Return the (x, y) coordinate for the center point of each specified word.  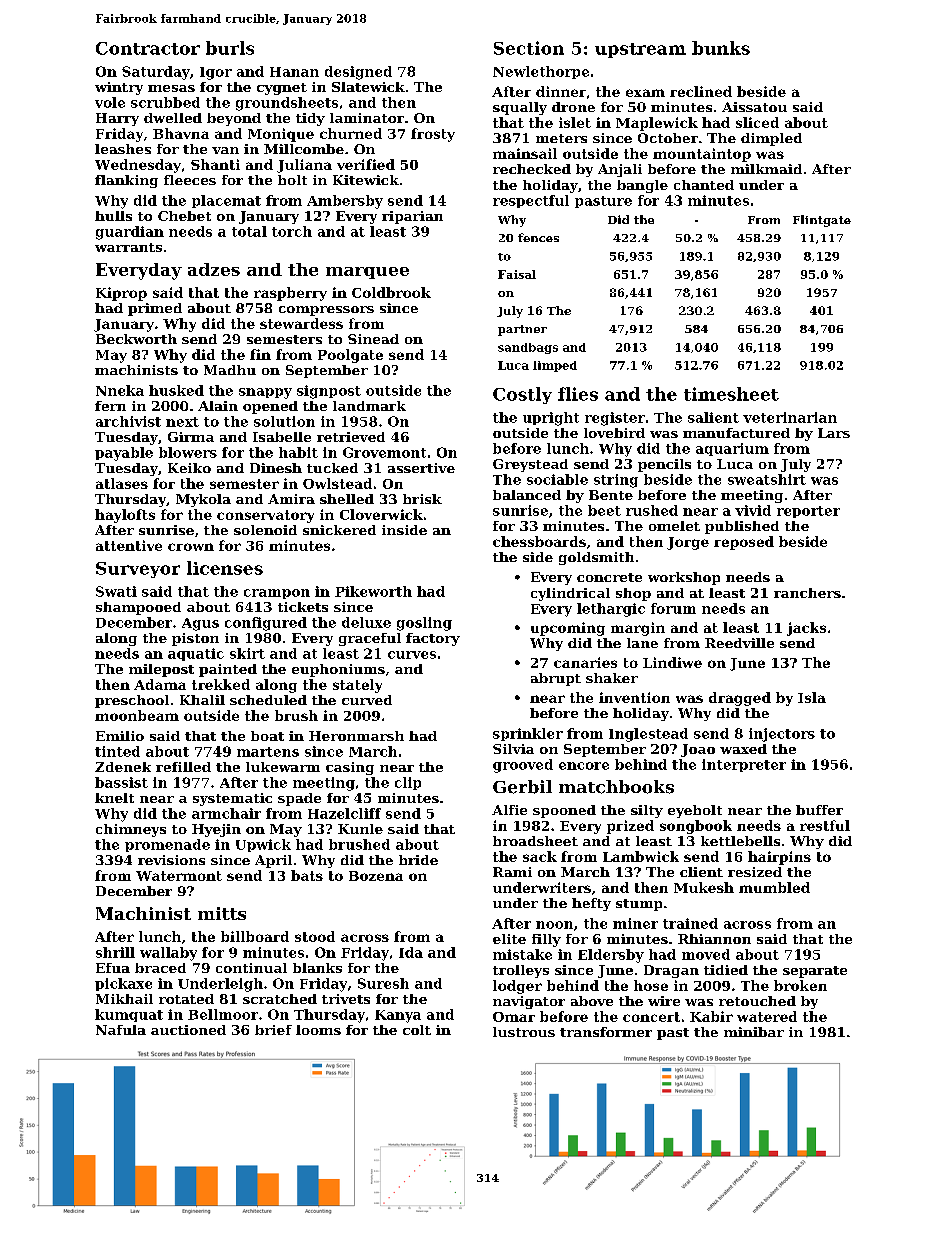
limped (555, 366)
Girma (191, 437)
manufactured (736, 433)
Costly (522, 395)
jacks (806, 629)
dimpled (771, 139)
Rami (512, 872)
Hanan (294, 72)
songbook (696, 827)
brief (273, 1030)
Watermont (179, 876)
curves (412, 655)
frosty (433, 135)
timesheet (731, 394)
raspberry (290, 294)
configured (266, 624)
